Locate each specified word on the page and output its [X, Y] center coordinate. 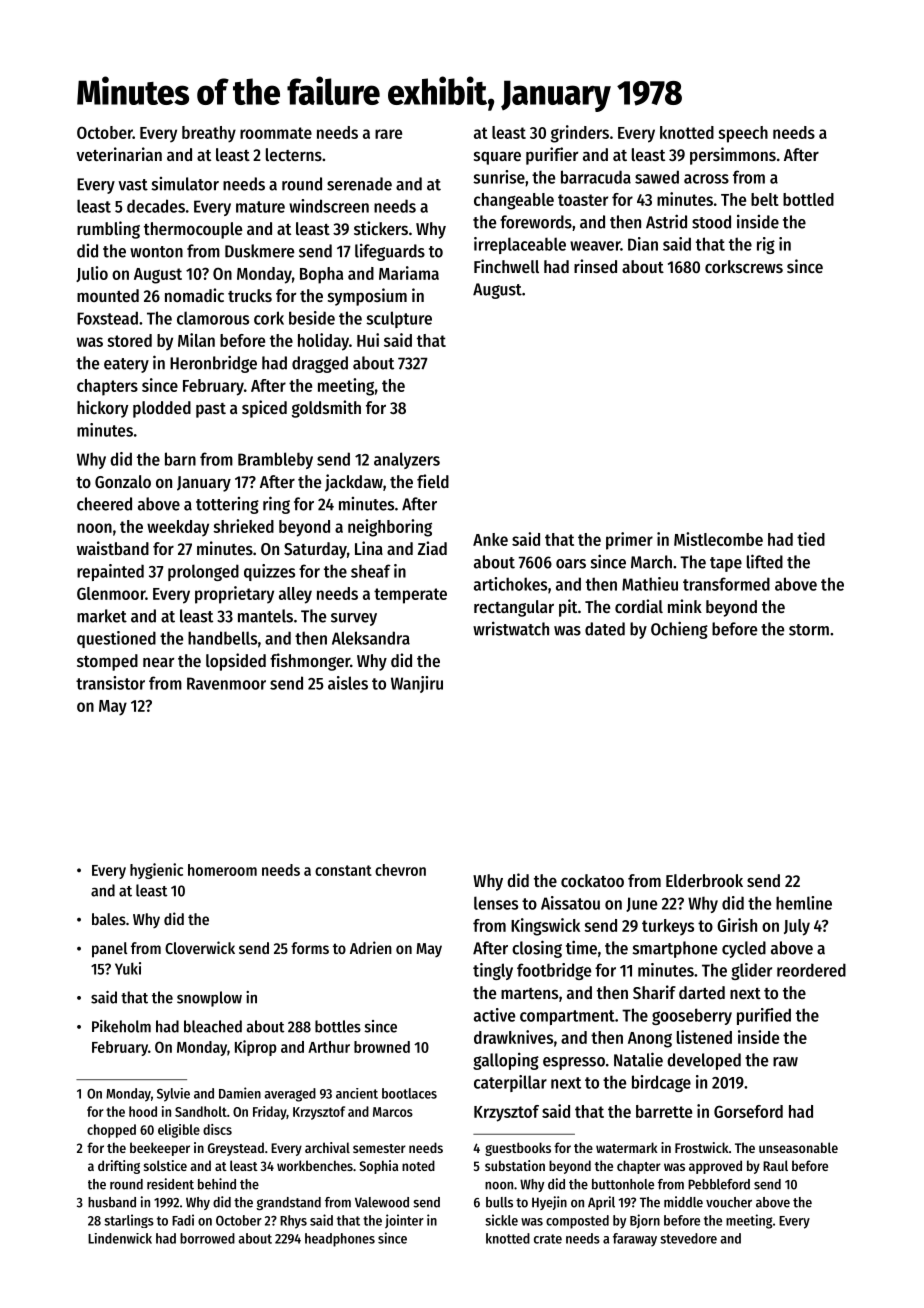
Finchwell [506, 266]
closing [537, 949]
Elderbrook [704, 880]
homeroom [222, 870]
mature [260, 207]
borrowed [207, 1238]
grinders [580, 134]
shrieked [243, 526]
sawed [657, 177]
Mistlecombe [718, 539]
